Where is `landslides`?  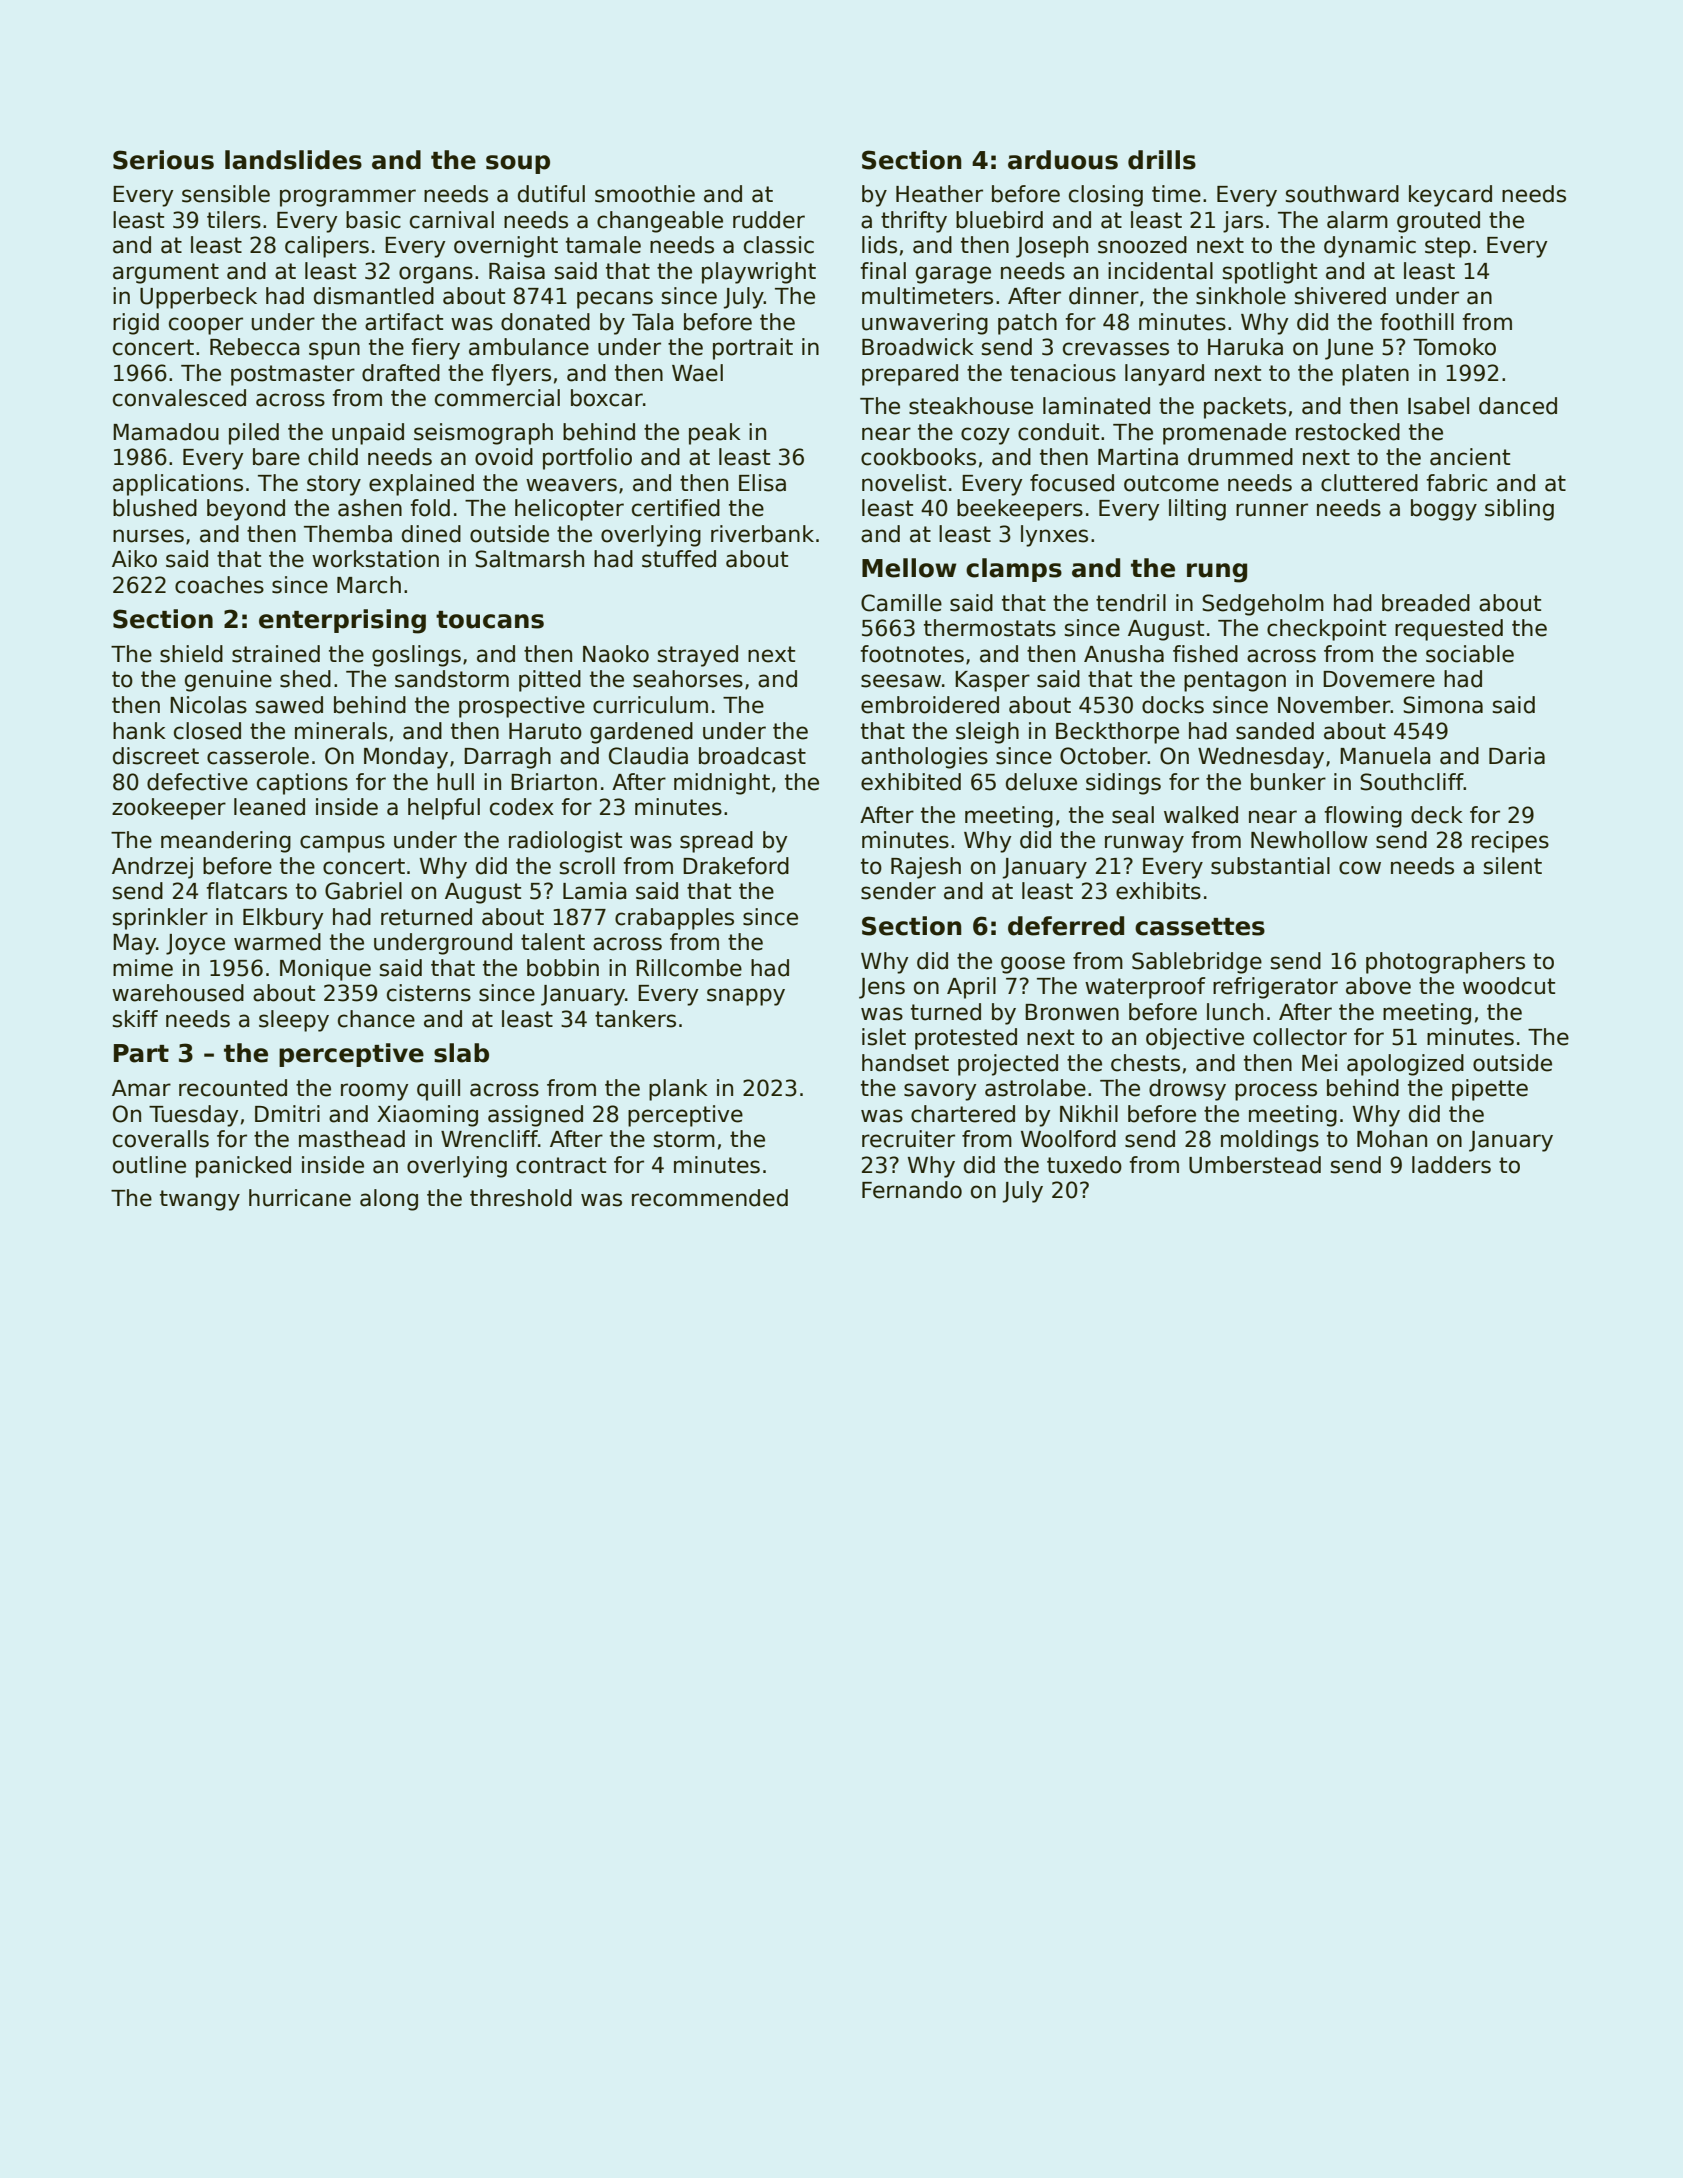 landslides is located at coordinates (293, 160).
